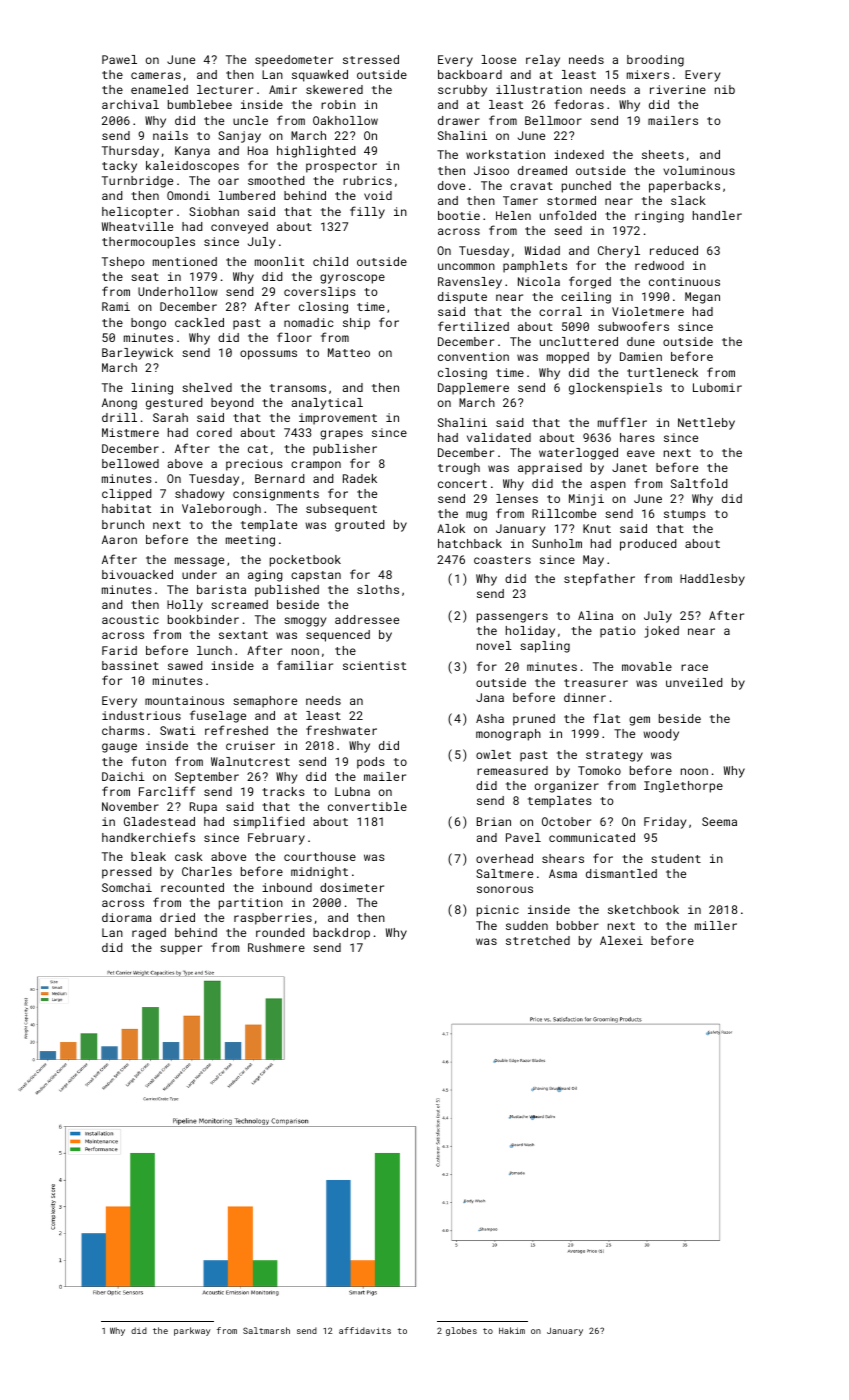  Describe the element at coordinates (685, 515) in the screenshot. I see `stumps` at that location.
